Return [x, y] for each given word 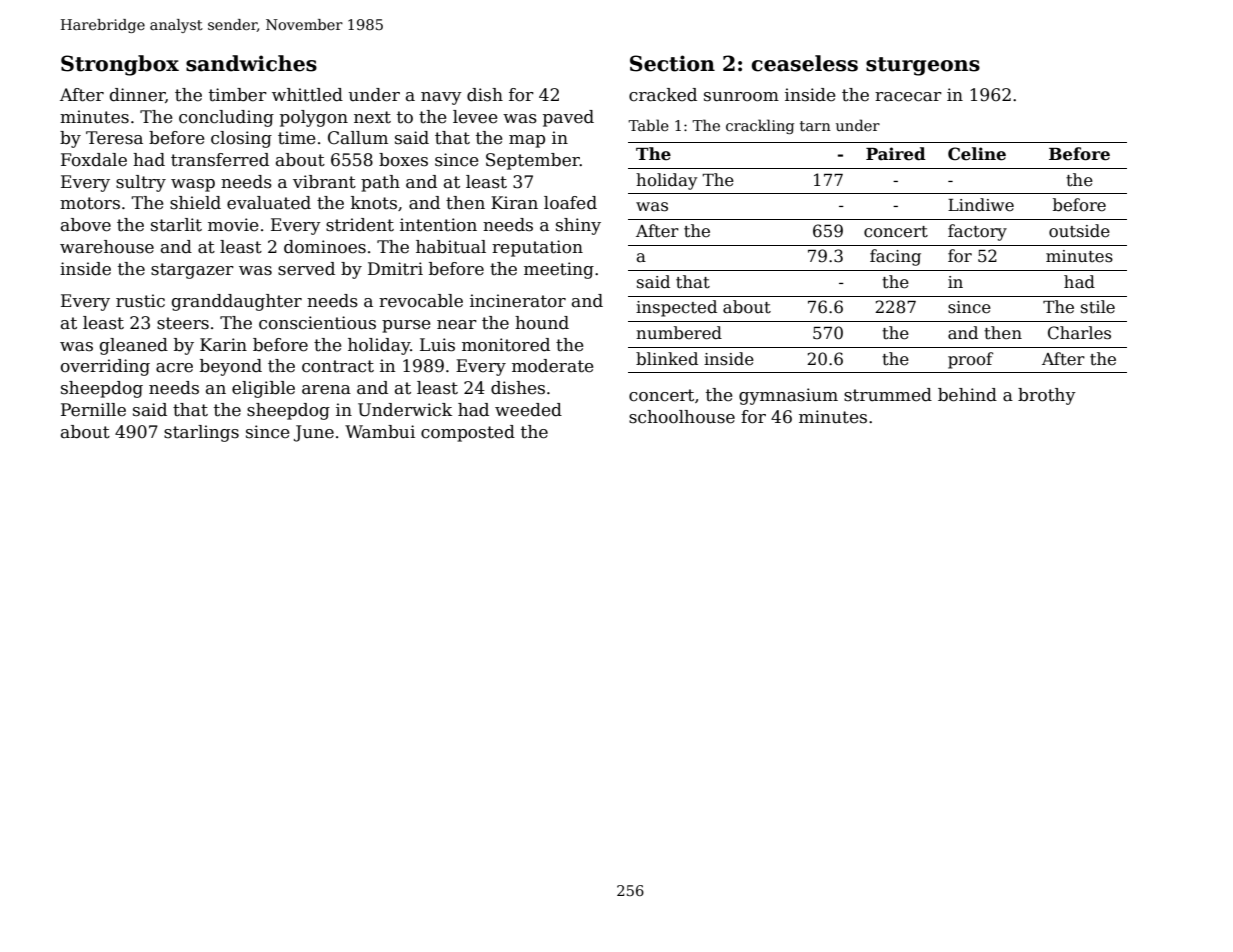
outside [1079, 231]
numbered [679, 333]
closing [241, 139]
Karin [223, 345]
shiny [578, 226]
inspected [676, 308]
